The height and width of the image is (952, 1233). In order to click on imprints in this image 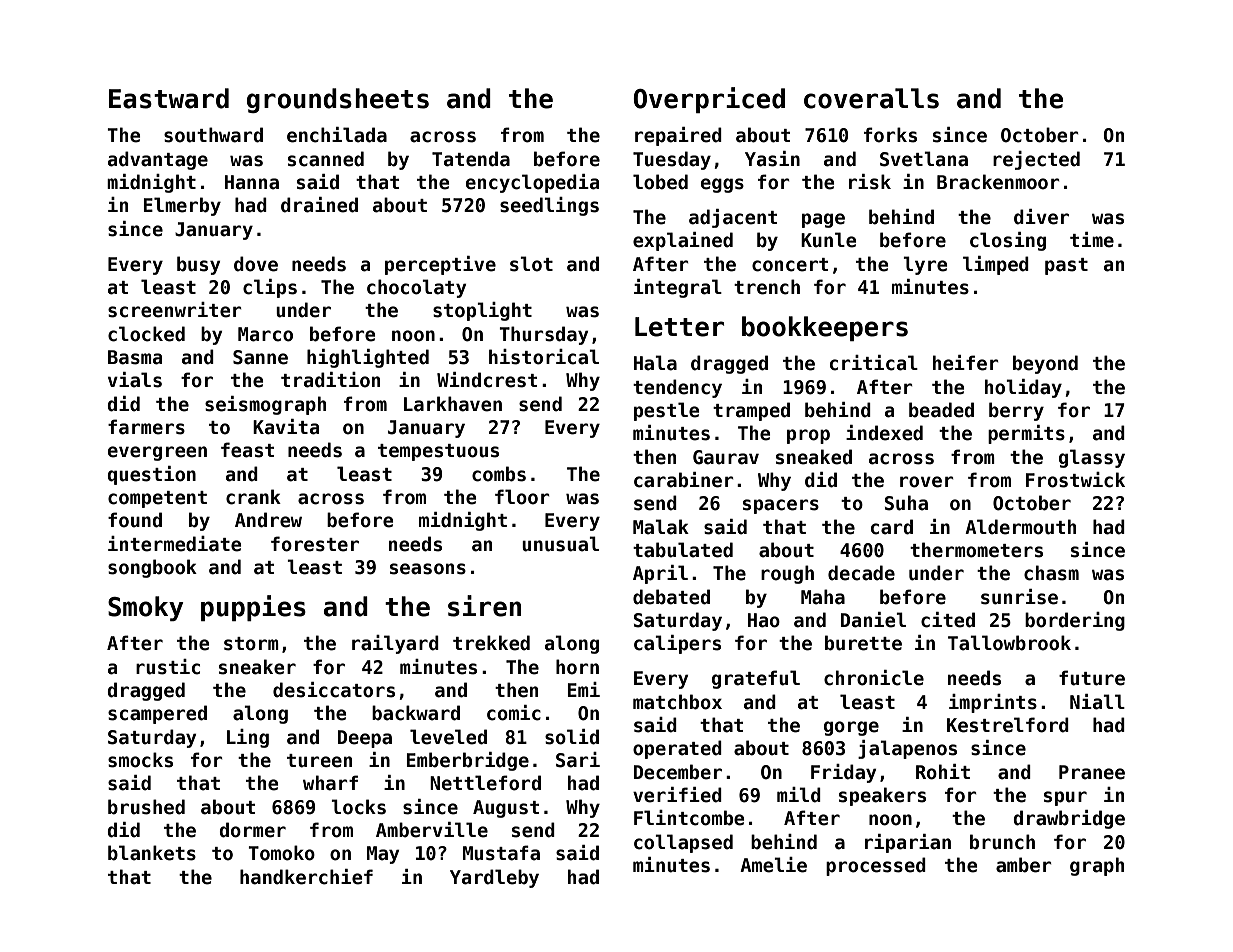, I will do `click(993, 703)`.
